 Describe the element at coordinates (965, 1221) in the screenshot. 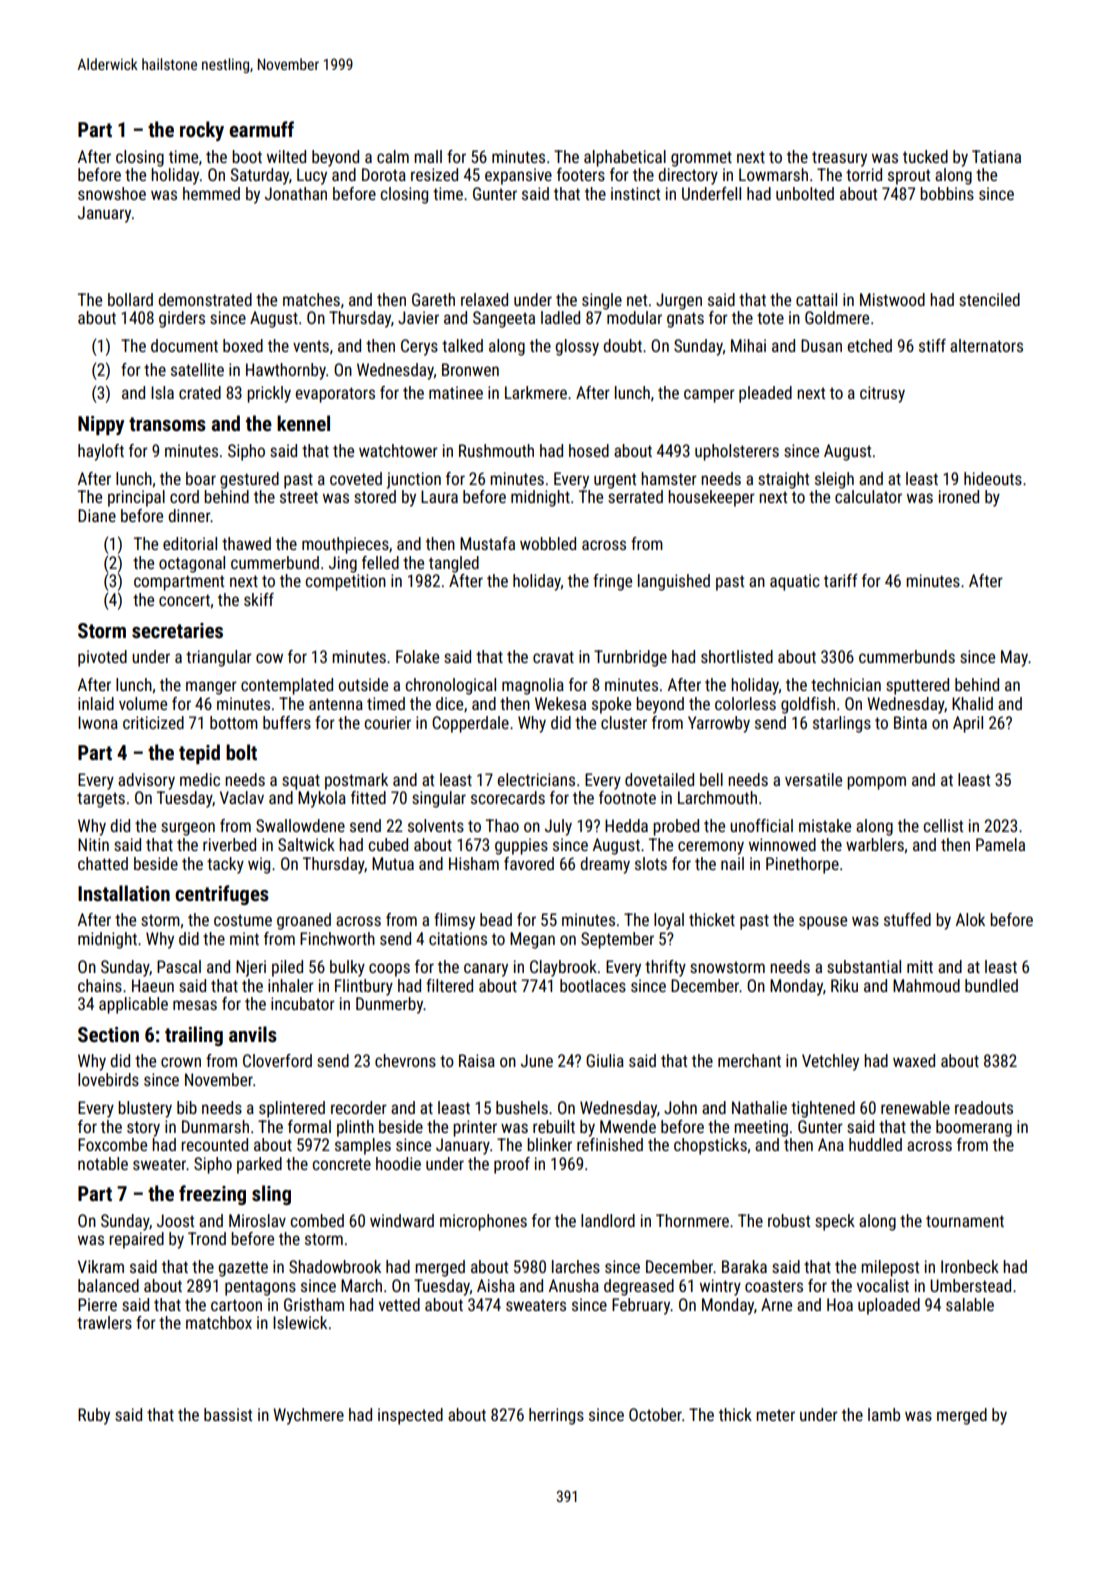

I see `tournament` at that location.
